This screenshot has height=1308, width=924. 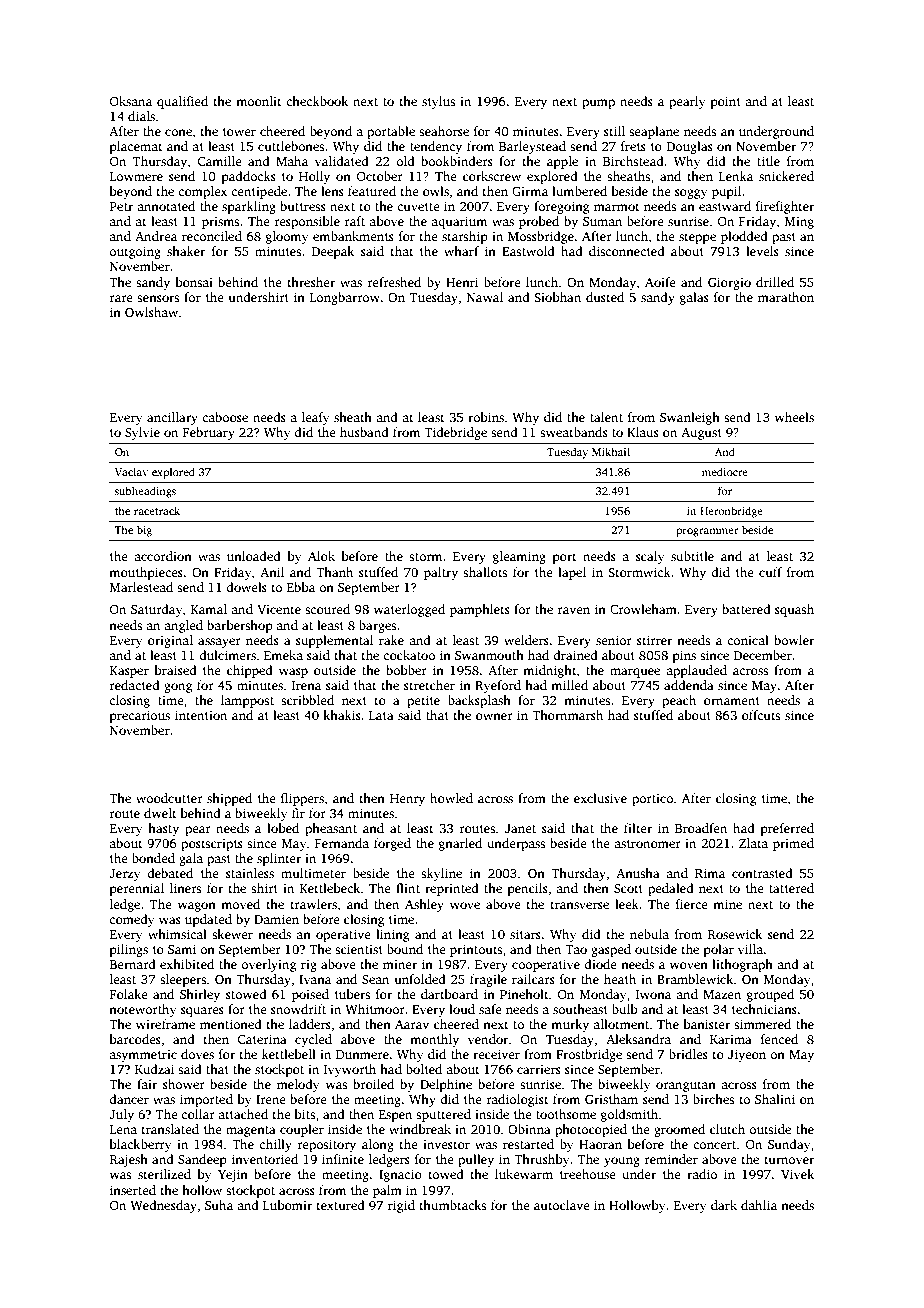 I want to click on pump, so click(x=598, y=104).
